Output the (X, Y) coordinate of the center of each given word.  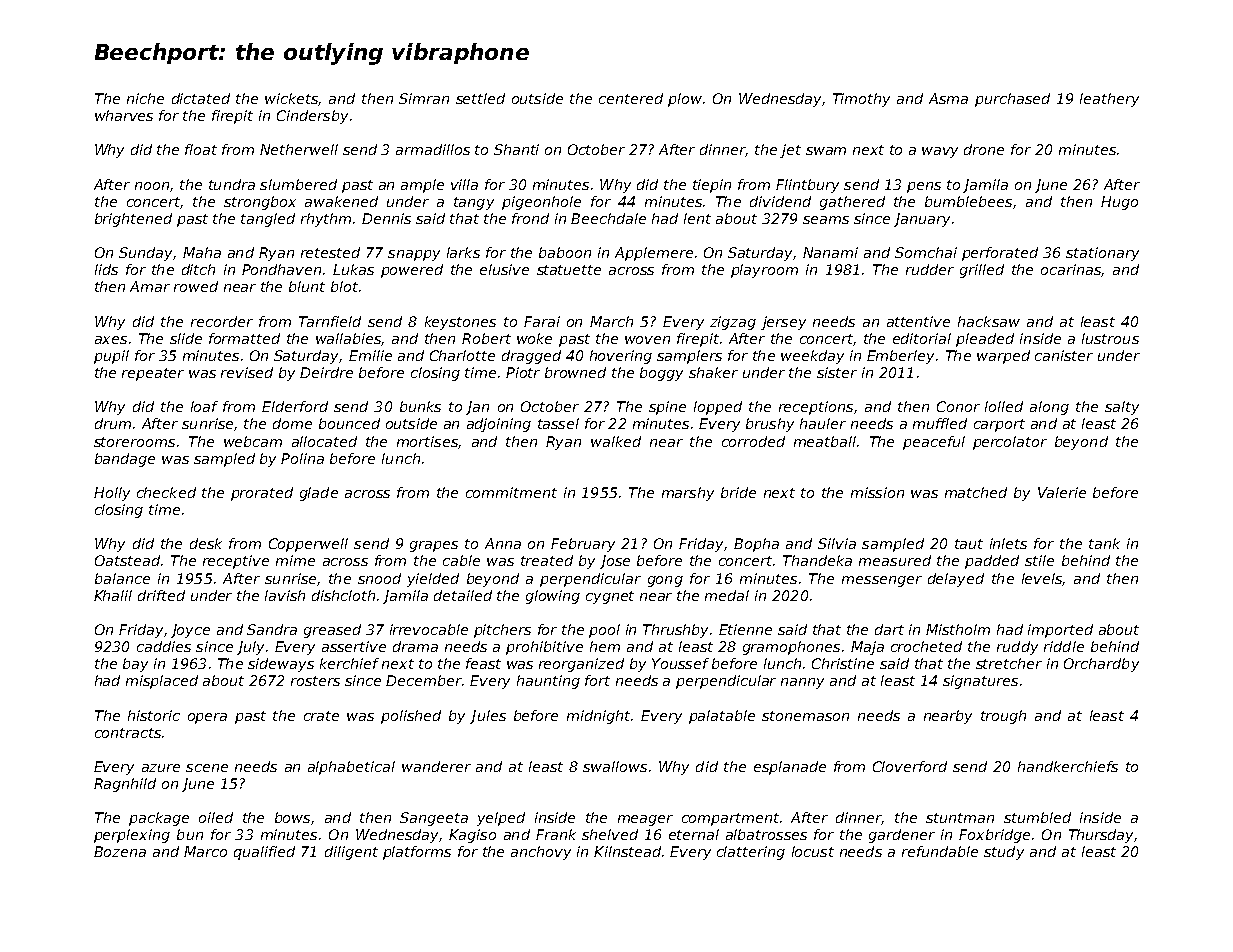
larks (463, 252)
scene (207, 768)
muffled (940, 423)
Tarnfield (330, 321)
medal (727, 595)
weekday (812, 357)
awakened (341, 201)
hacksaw (989, 321)
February (583, 545)
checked (166, 492)
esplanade (790, 768)
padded (992, 562)
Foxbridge (994, 836)
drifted (161, 595)
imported (1060, 631)
